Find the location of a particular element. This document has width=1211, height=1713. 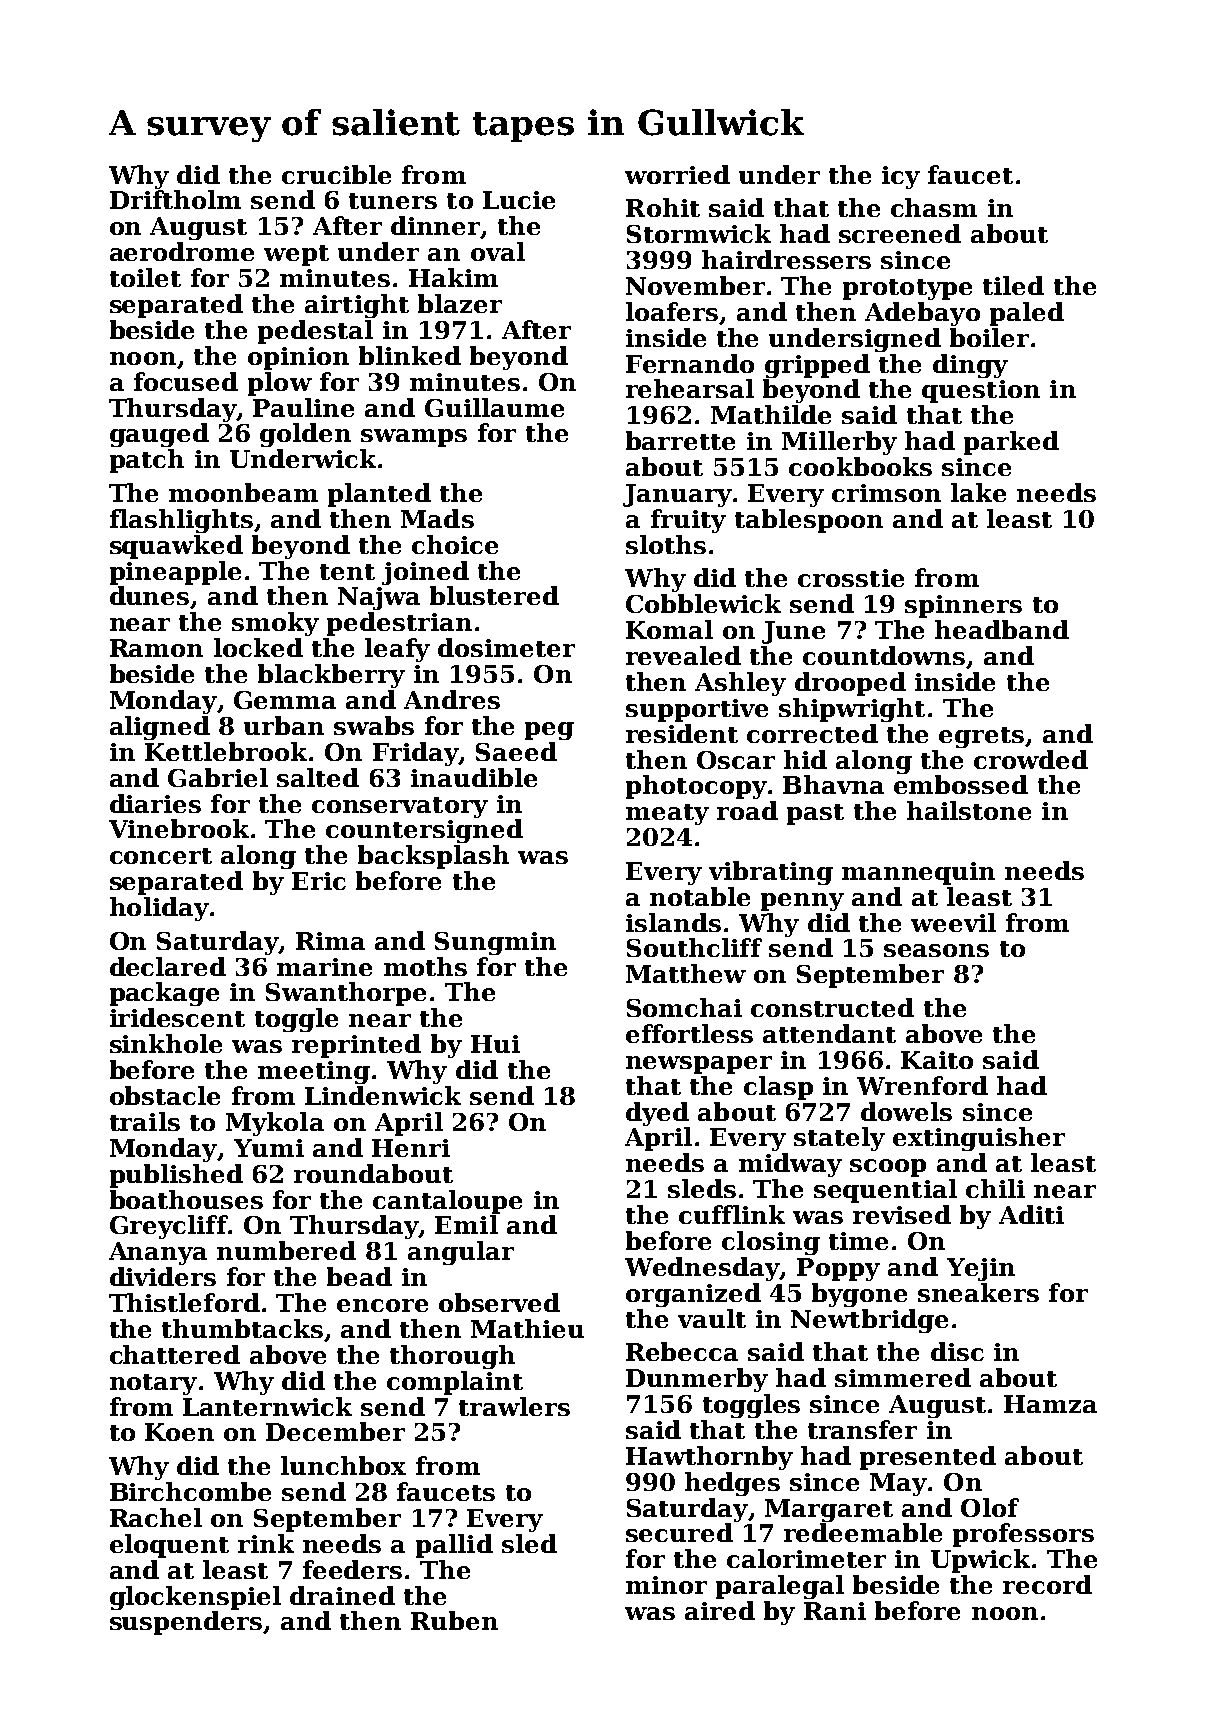

published is located at coordinates (176, 1176).
